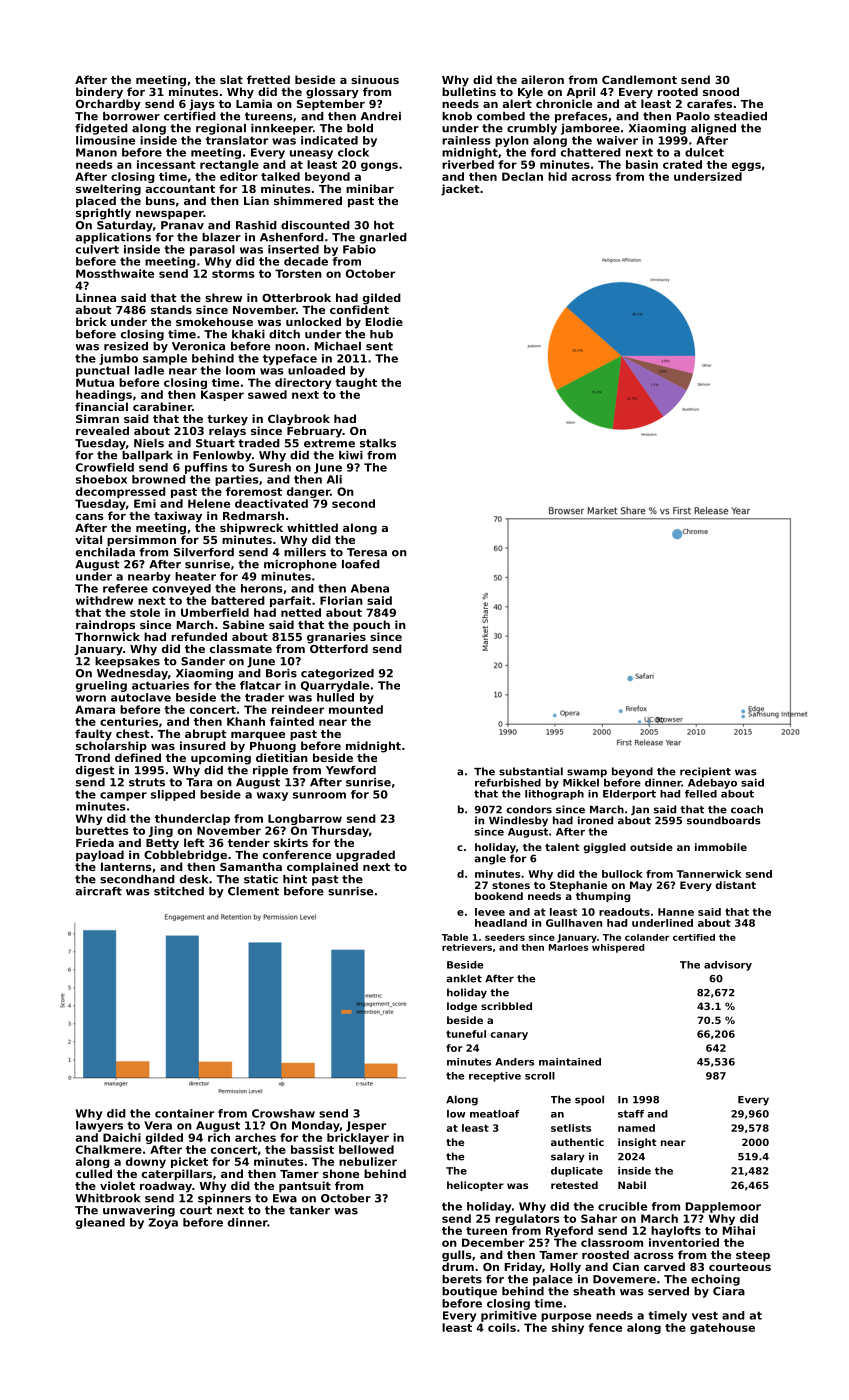  Describe the element at coordinates (462, 1007) in the screenshot. I see `lodge` at that location.
